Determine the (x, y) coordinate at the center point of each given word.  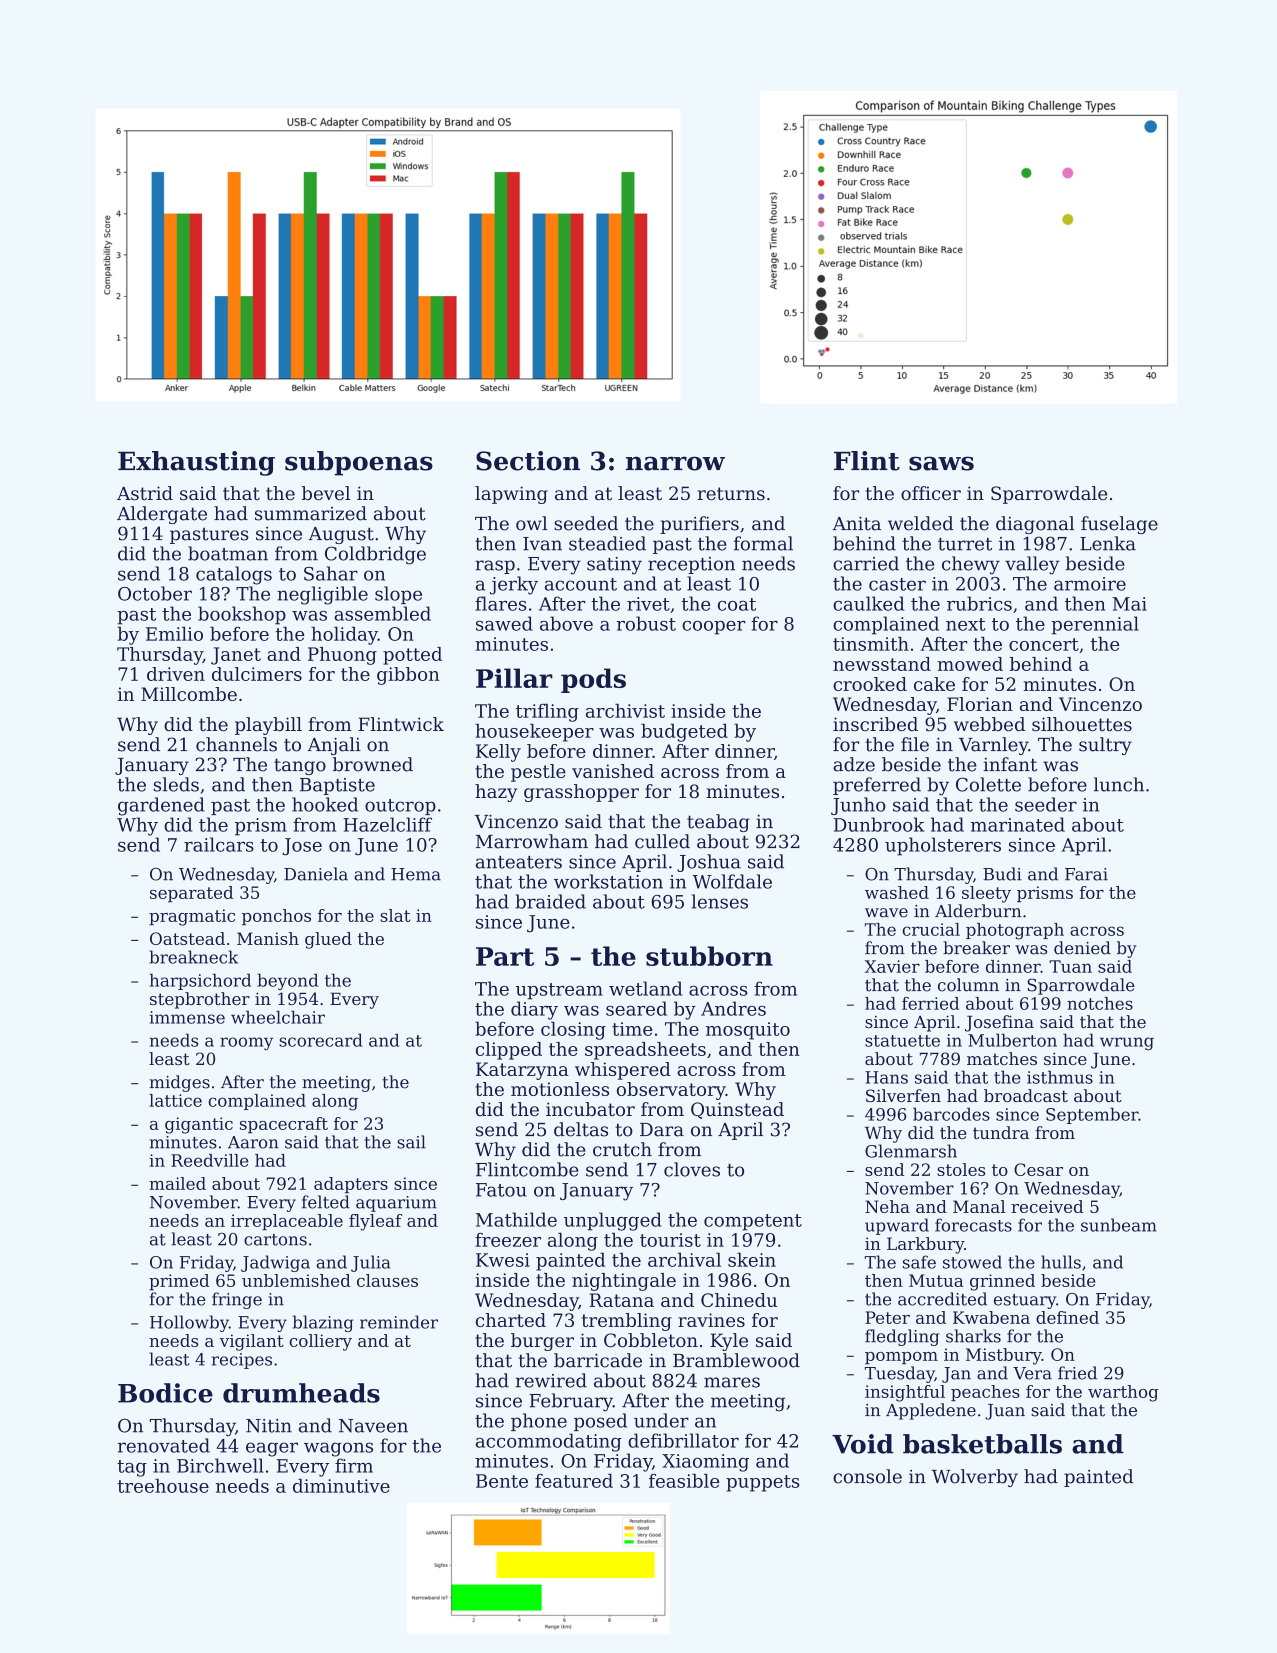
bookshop (242, 615)
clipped (509, 1051)
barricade (598, 1360)
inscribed (875, 724)
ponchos (276, 917)
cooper (713, 628)
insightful (905, 1393)
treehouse (163, 1485)
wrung (1127, 1043)
